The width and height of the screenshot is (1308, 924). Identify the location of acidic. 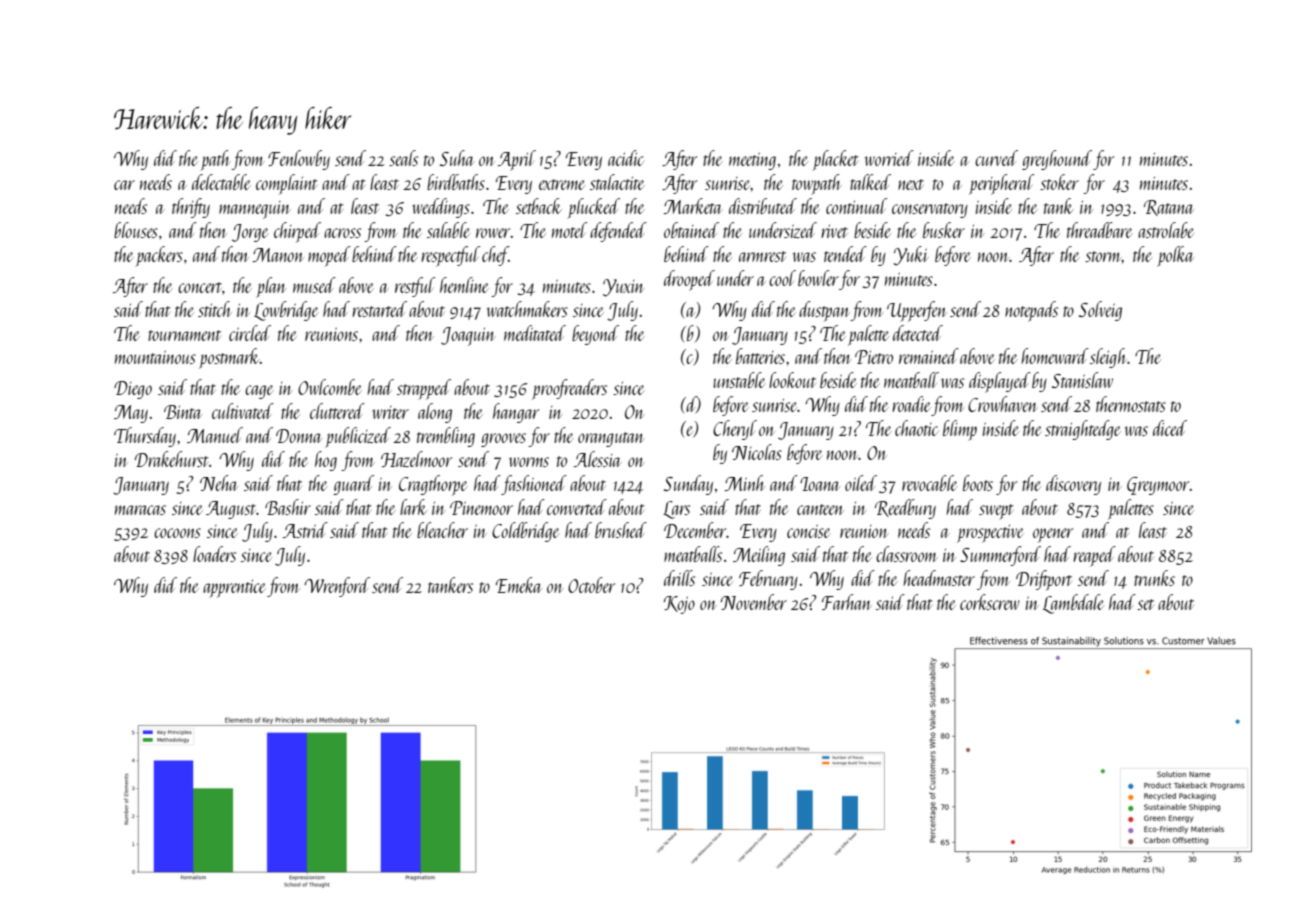
(625, 158).
